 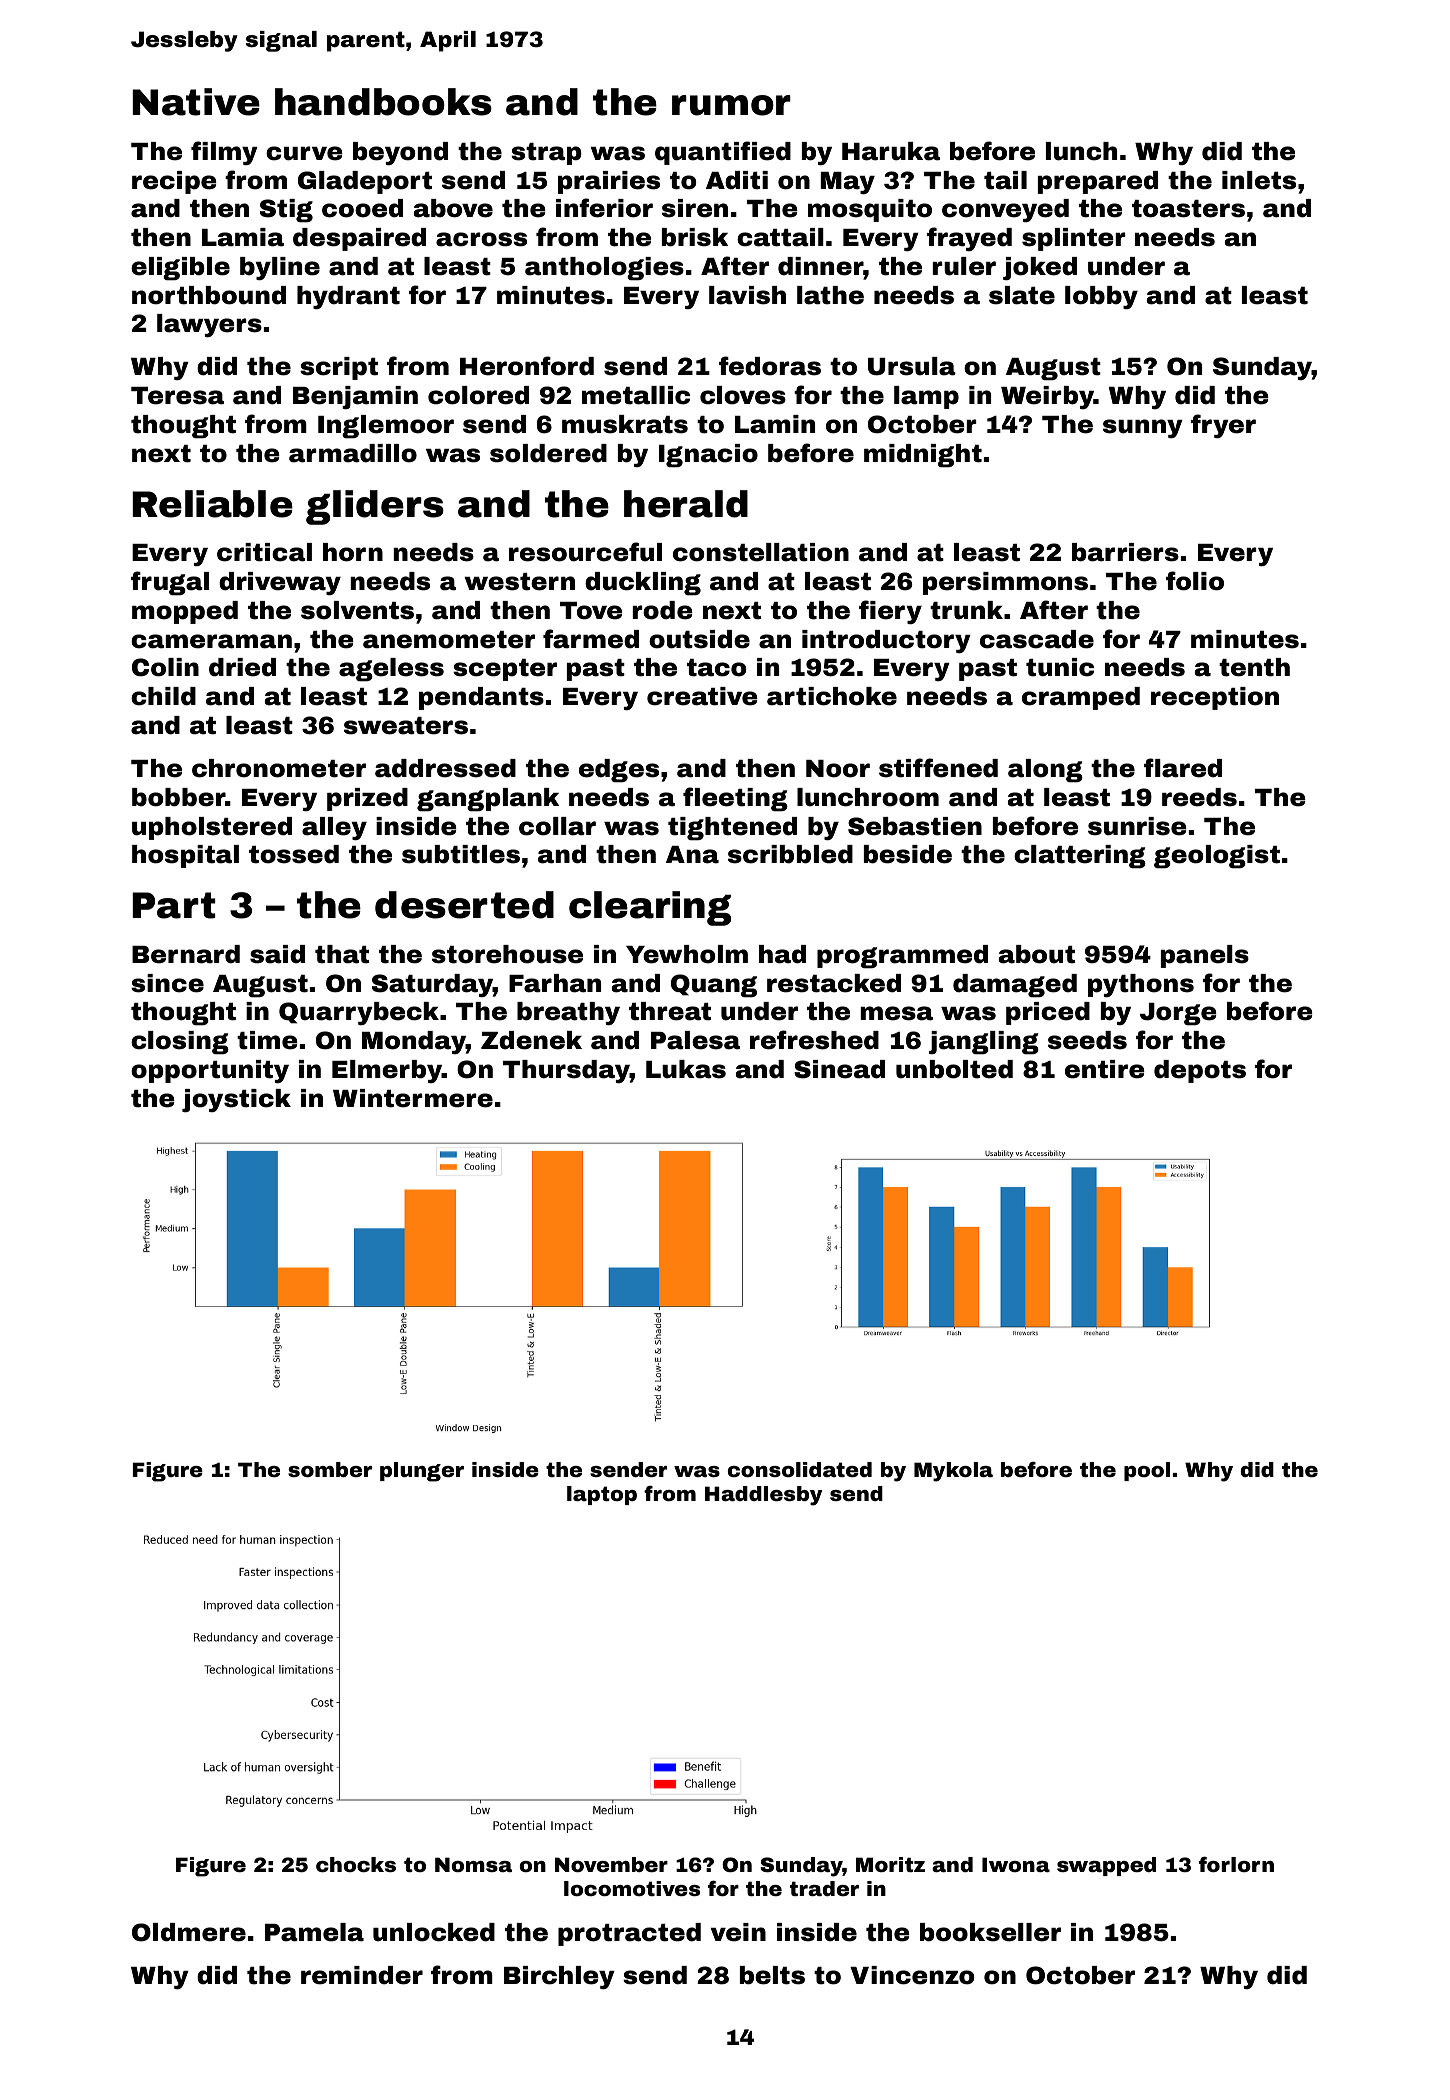 What do you see at coordinates (670, 1011) in the page?
I see `threat` at bounding box center [670, 1011].
